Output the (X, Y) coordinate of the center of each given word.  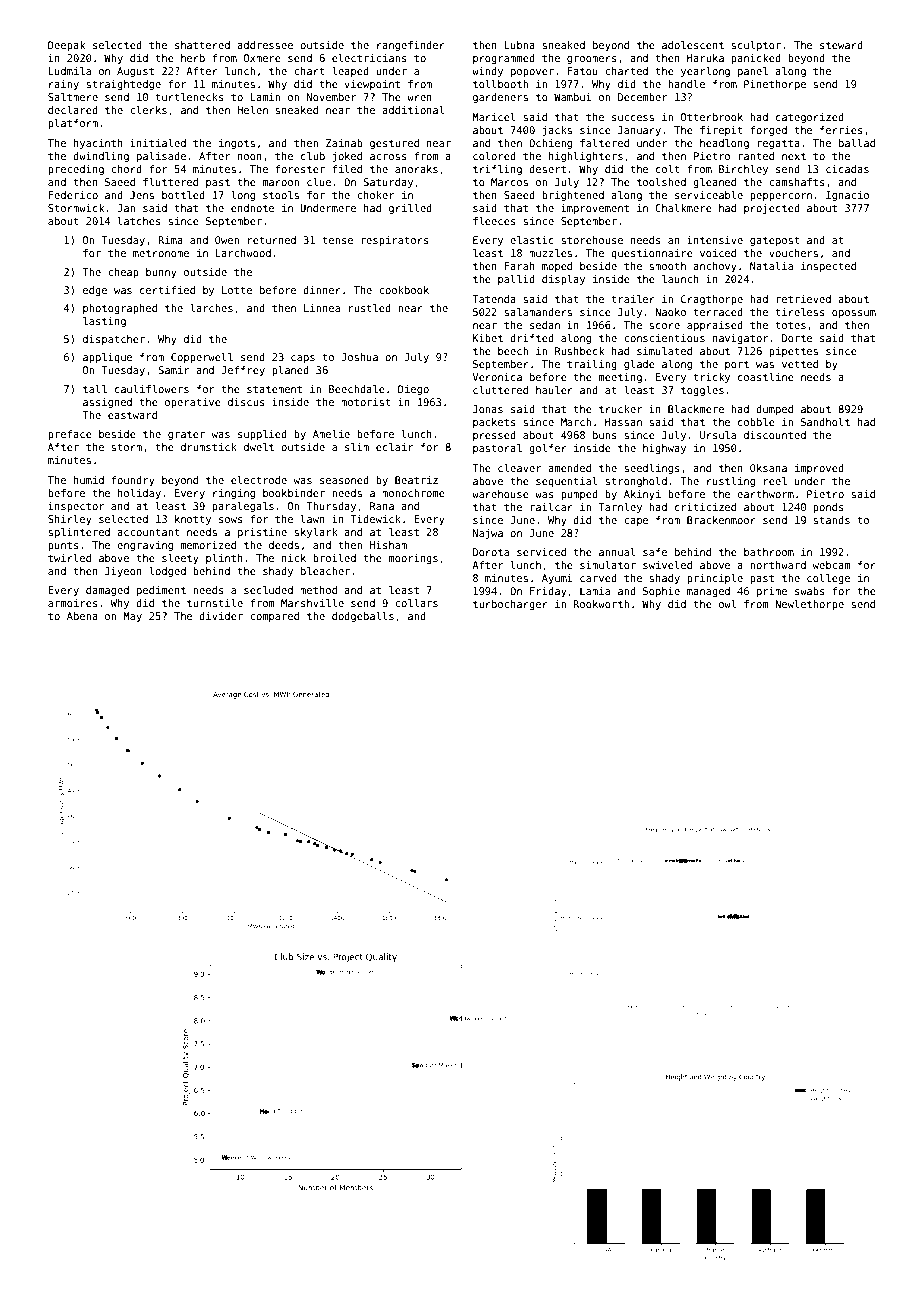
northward (778, 565)
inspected (828, 267)
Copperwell (202, 358)
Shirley (70, 520)
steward (841, 45)
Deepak (66, 46)
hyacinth (98, 144)
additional (413, 110)
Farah (520, 266)
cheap (123, 273)
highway (664, 449)
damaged (107, 591)
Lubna (519, 45)
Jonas (488, 409)
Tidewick (375, 519)
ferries (841, 130)
